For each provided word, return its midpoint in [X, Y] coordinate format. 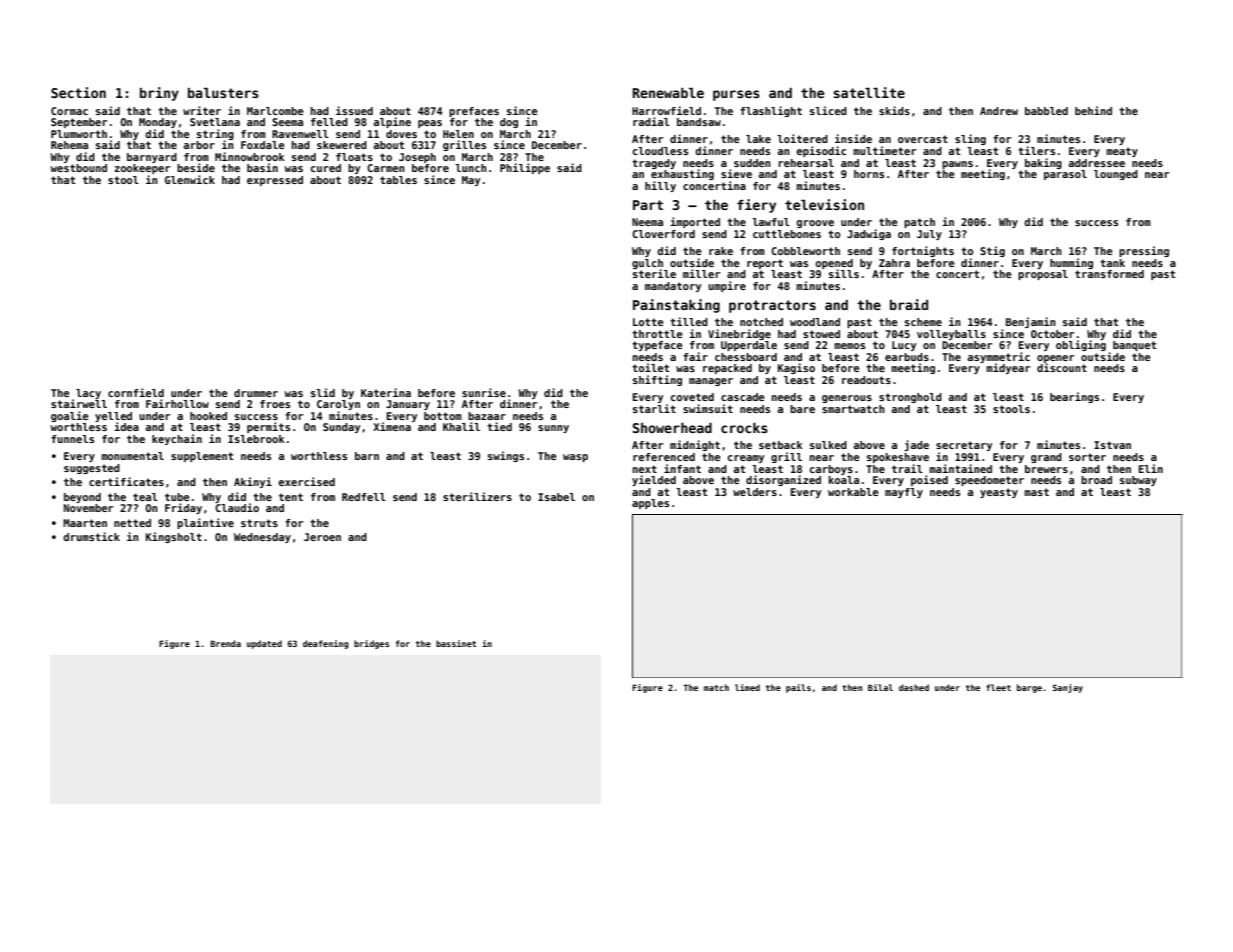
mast [1036, 492]
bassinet [456, 643]
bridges [371, 644]
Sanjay [1068, 688]
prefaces [474, 112]
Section [78, 92]
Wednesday [262, 538]
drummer [256, 393]
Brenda [225, 643]
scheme [923, 322]
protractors [772, 306]
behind [1093, 110]
